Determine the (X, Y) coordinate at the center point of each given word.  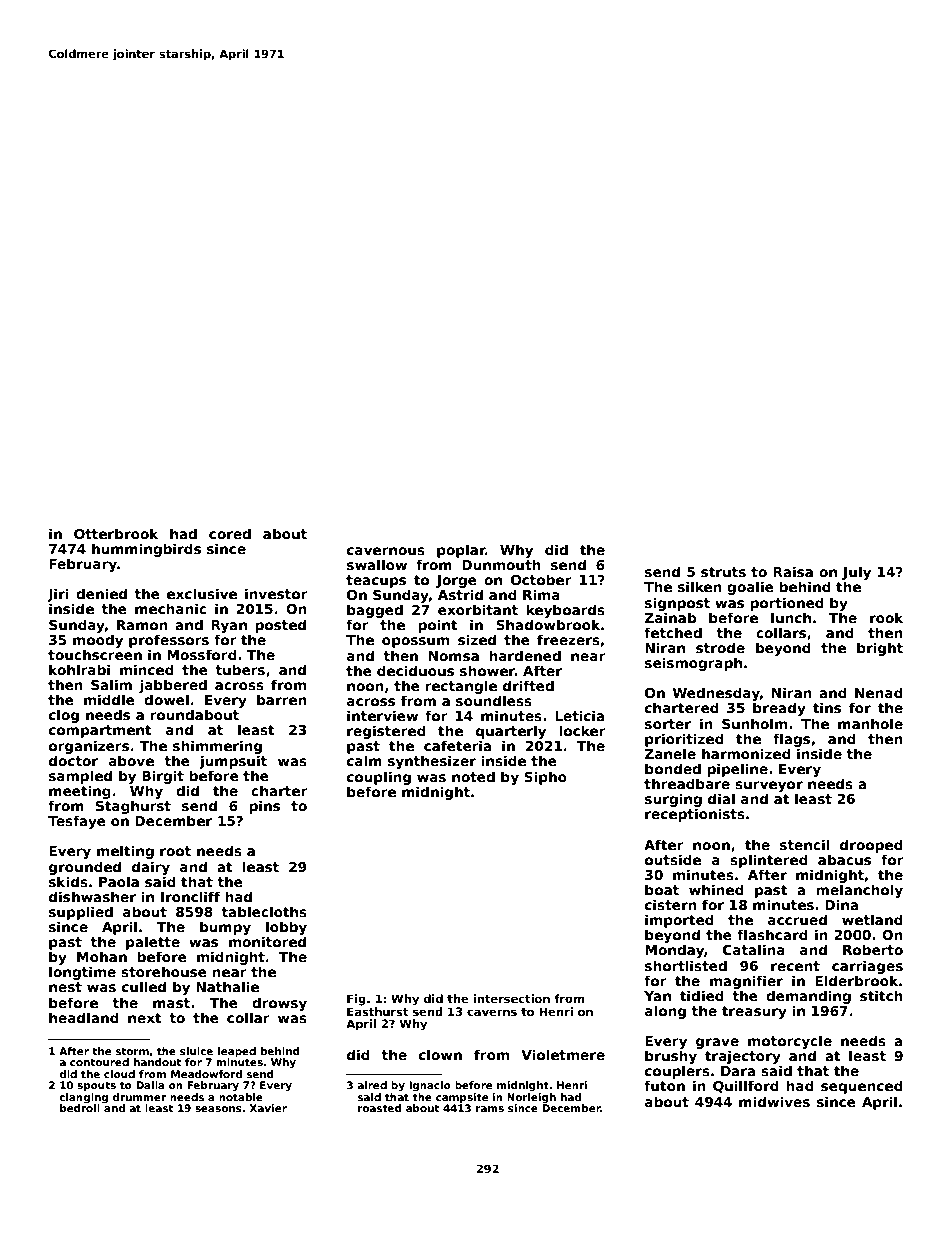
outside (673, 859)
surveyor (769, 786)
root (175, 851)
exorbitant (478, 609)
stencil (805, 844)
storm (132, 1051)
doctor (73, 760)
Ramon (142, 625)
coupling (379, 778)
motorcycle (790, 1042)
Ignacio (430, 1086)
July (856, 573)
